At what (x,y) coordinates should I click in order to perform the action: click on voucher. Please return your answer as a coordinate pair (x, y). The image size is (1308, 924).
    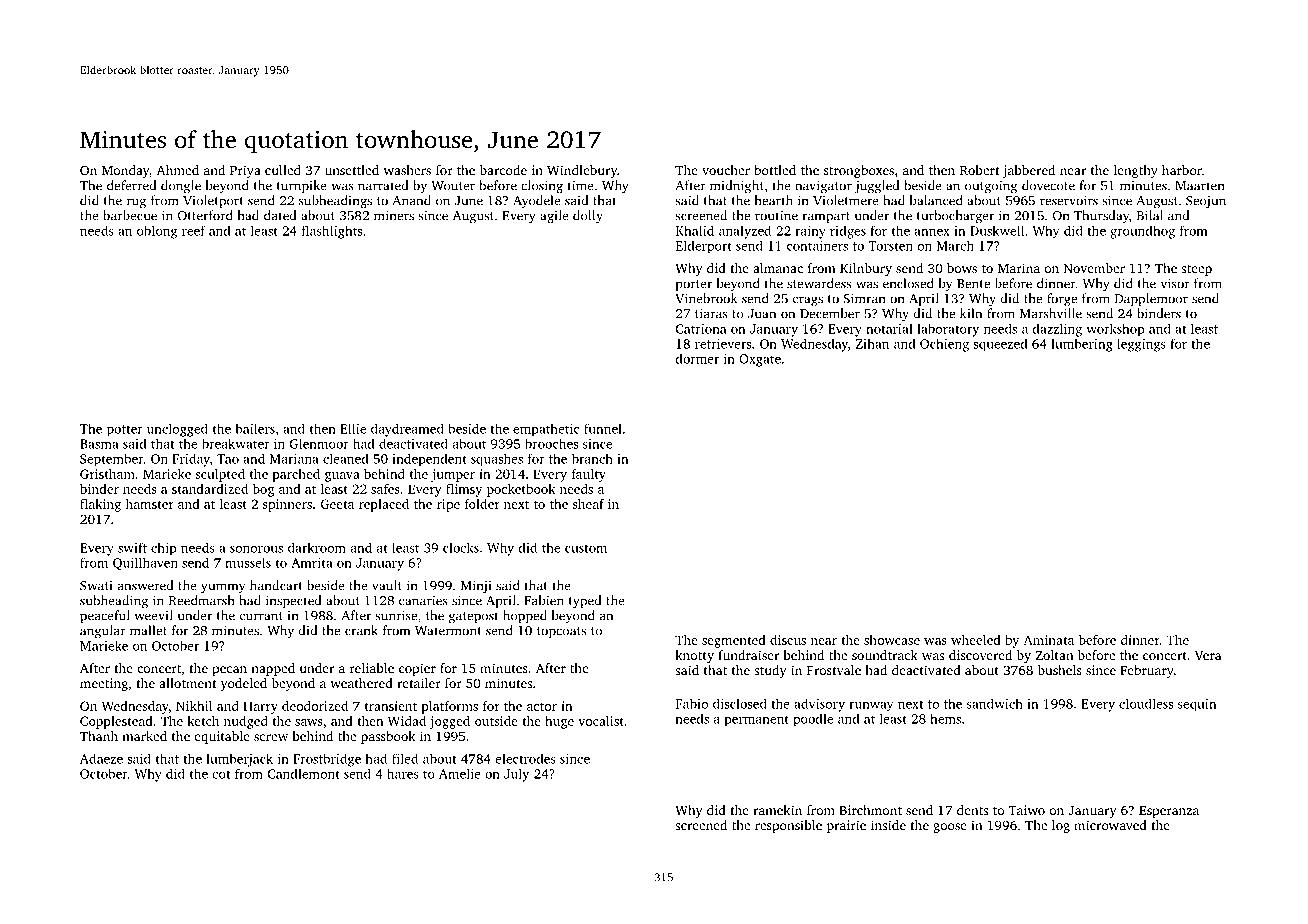
    Looking at the image, I should click on (726, 170).
